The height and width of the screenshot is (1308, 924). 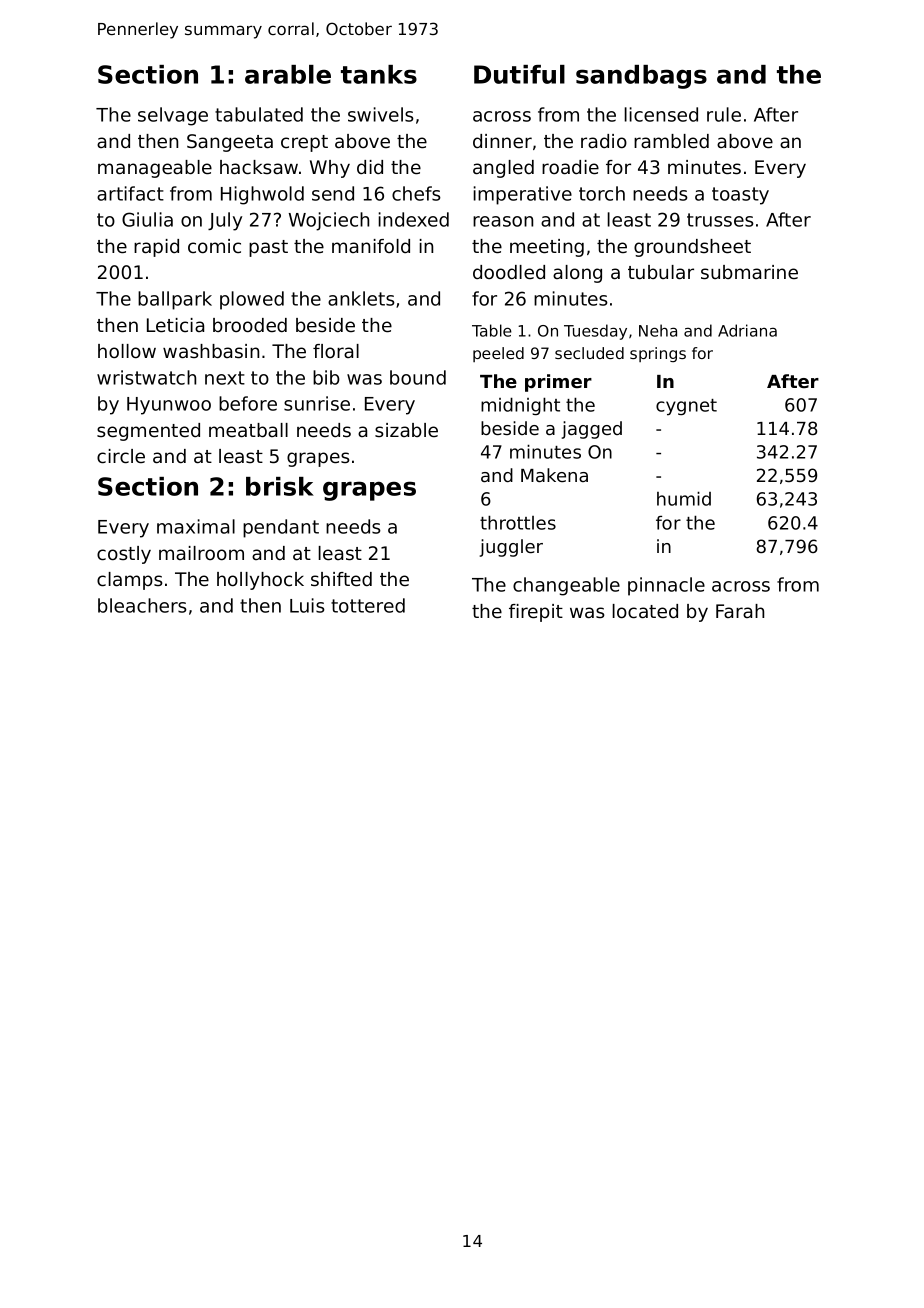 I want to click on selvage, so click(x=173, y=116).
